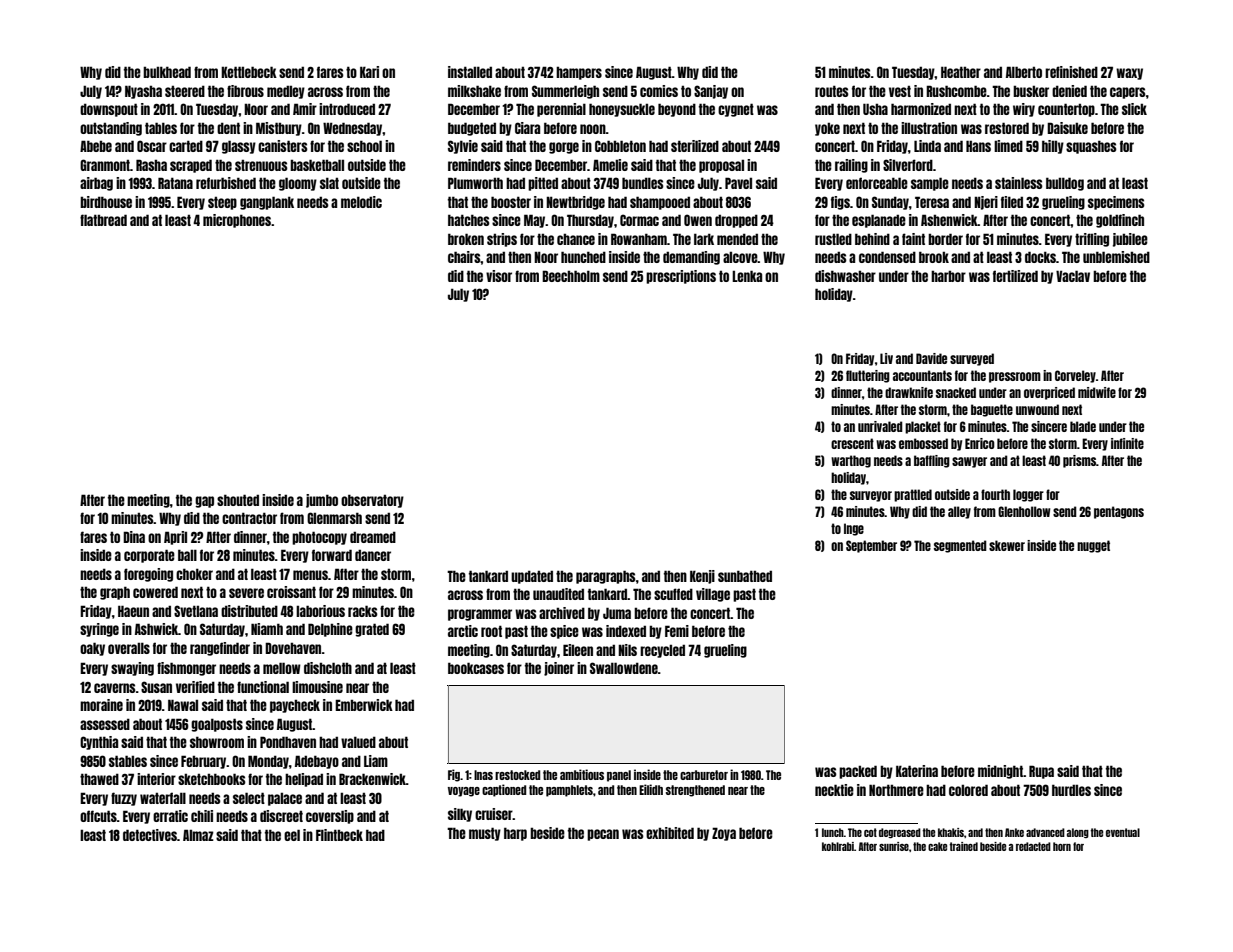  I want to click on microphones, so click(237, 221).
